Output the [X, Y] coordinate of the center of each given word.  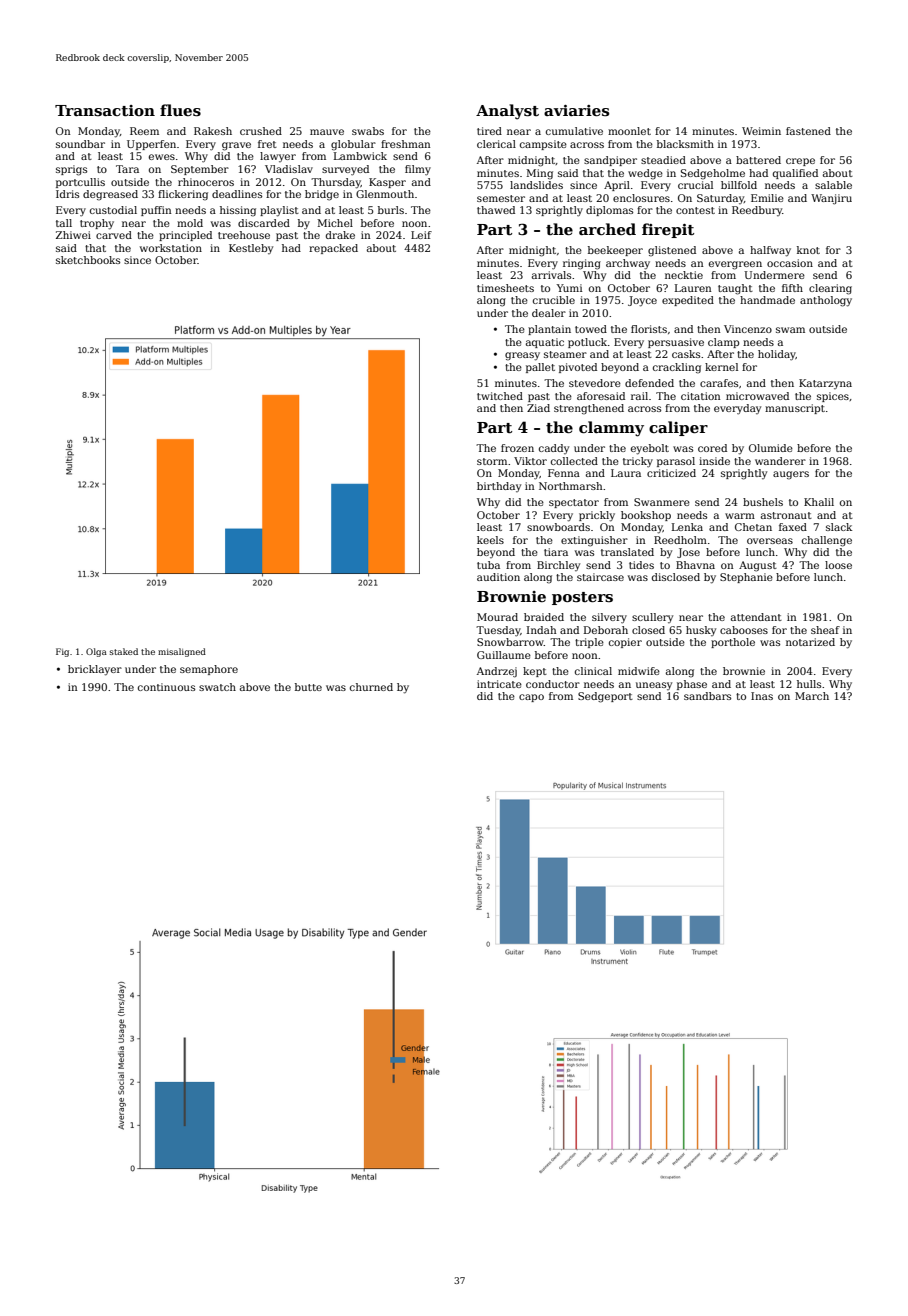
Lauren [693, 288]
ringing [582, 264]
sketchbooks [88, 260]
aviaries [576, 111]
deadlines [237, 194]
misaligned [182, 652]
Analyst [507, 112]
